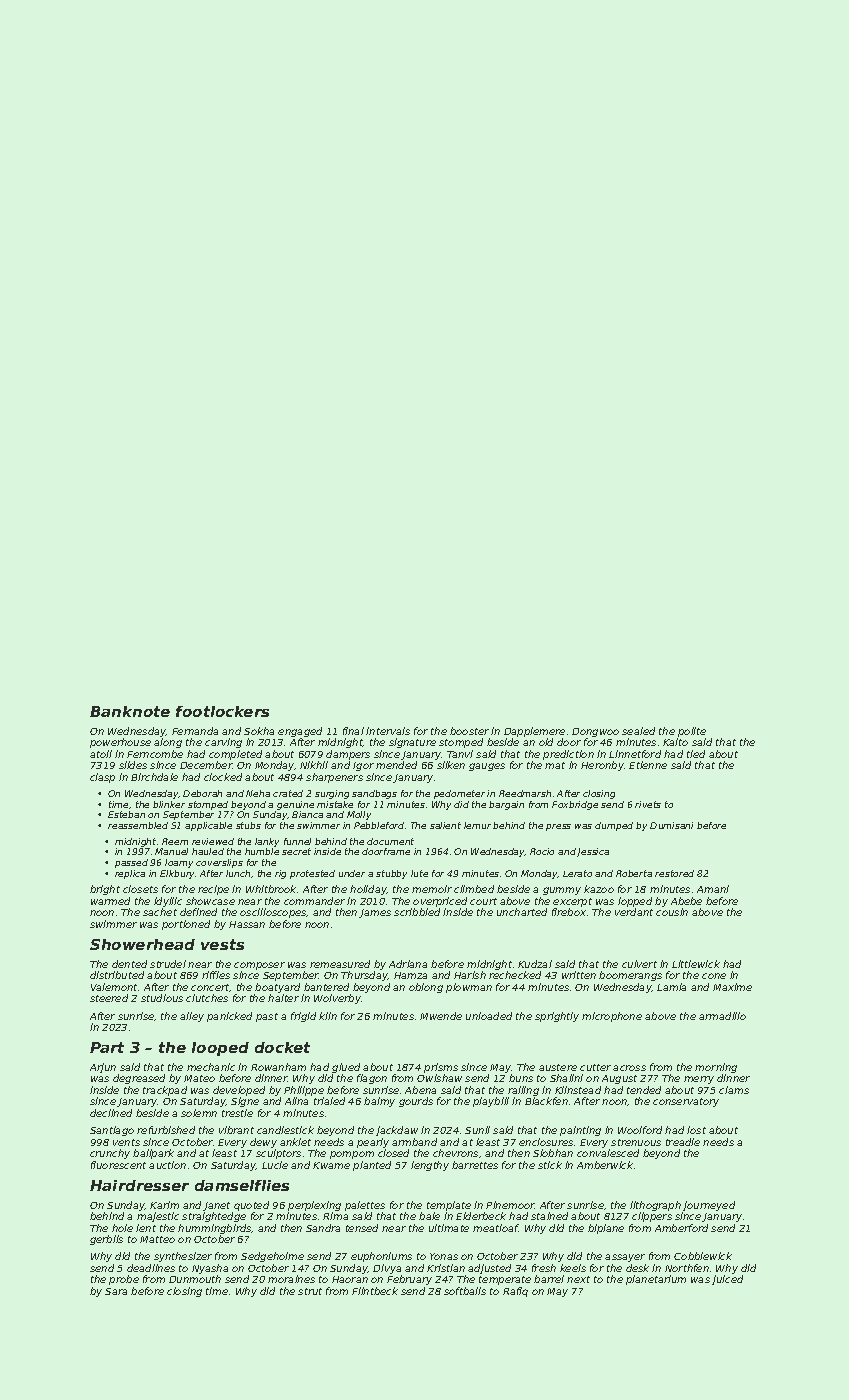  Describe the element at coordinates (686, 1102) in the page. I see `conservatory` at that location.
